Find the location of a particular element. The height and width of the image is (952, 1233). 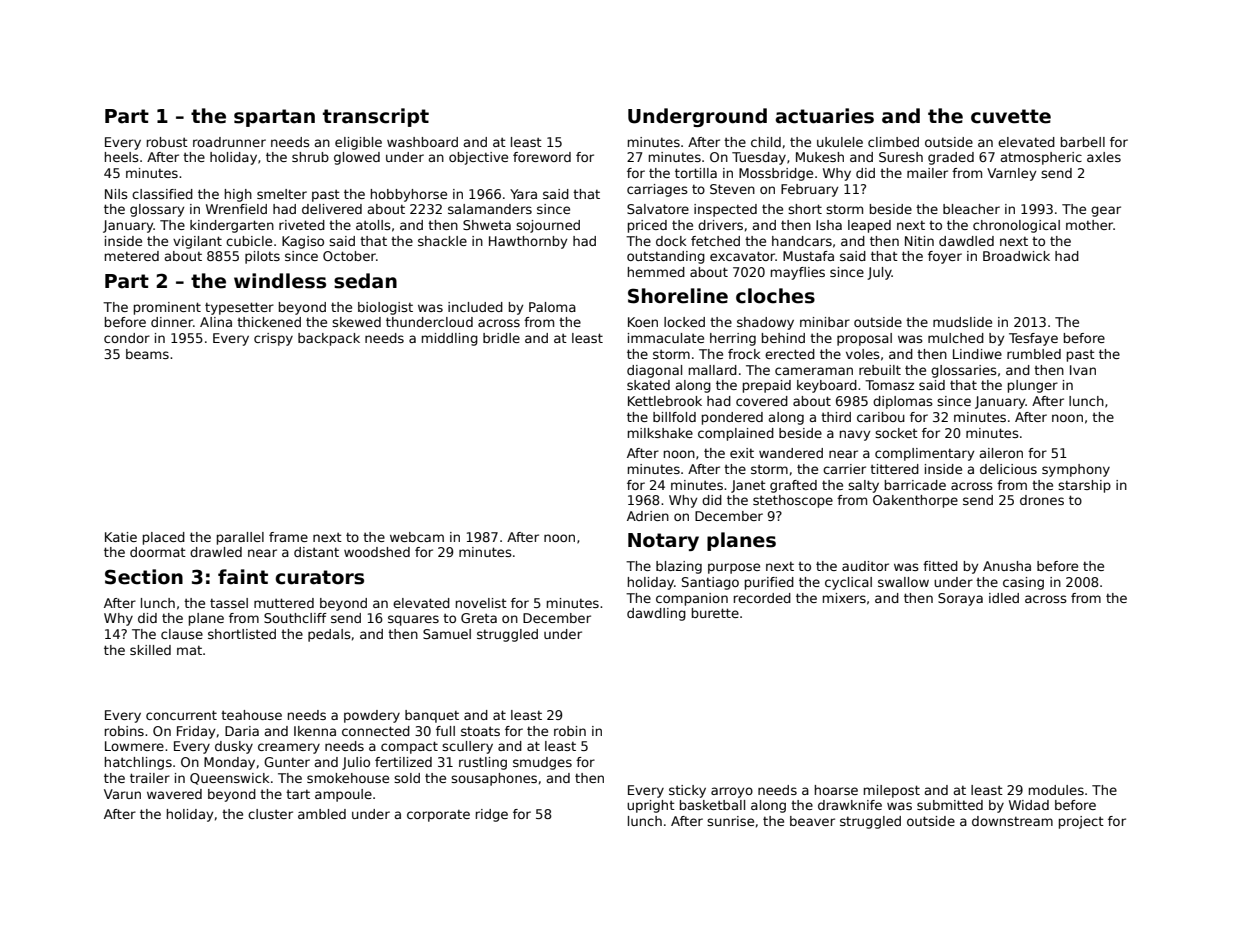

Lowmere is located at coordinates (134, 746).
